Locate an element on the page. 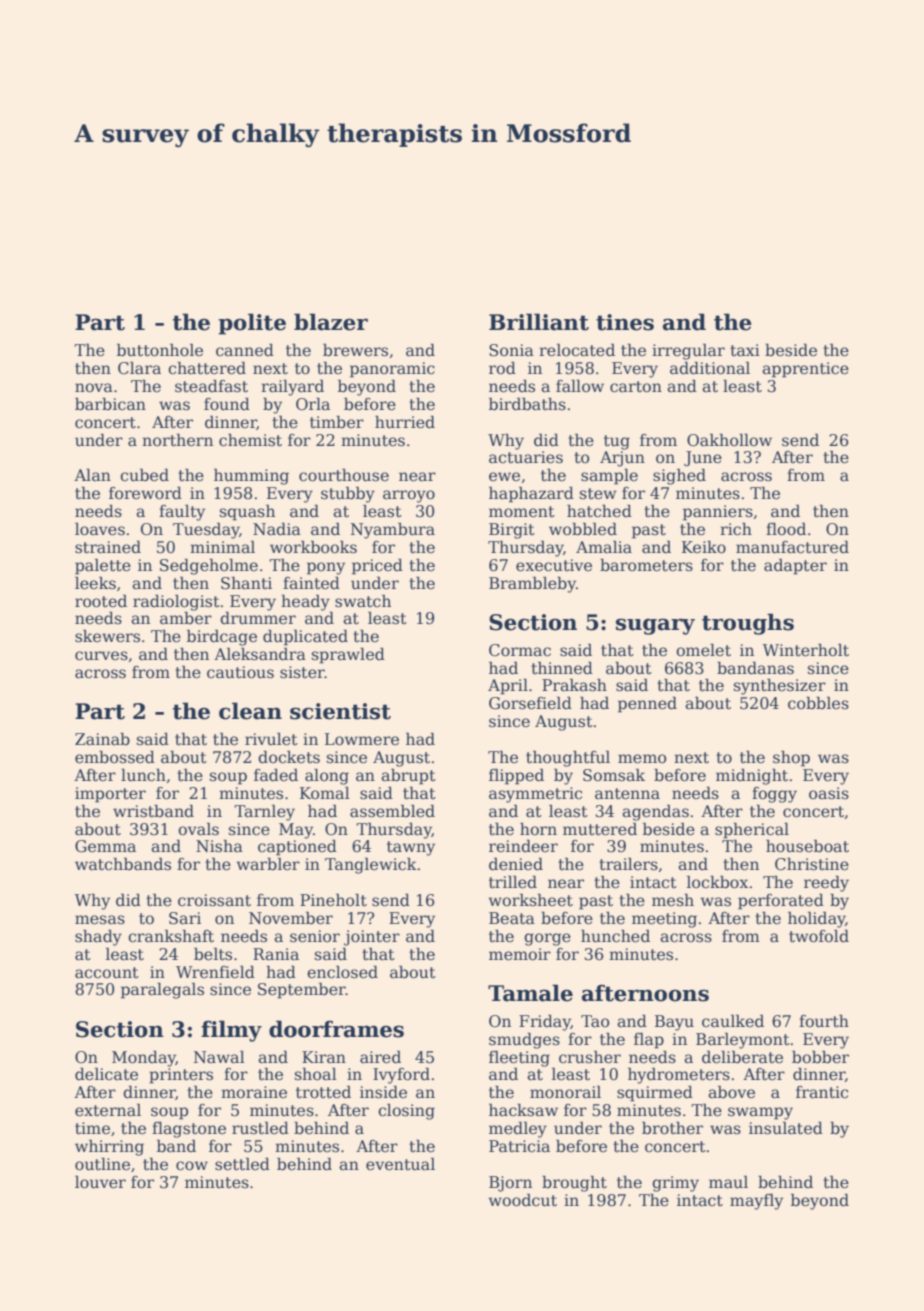  shoal is located at coordinates (316, 1073).
